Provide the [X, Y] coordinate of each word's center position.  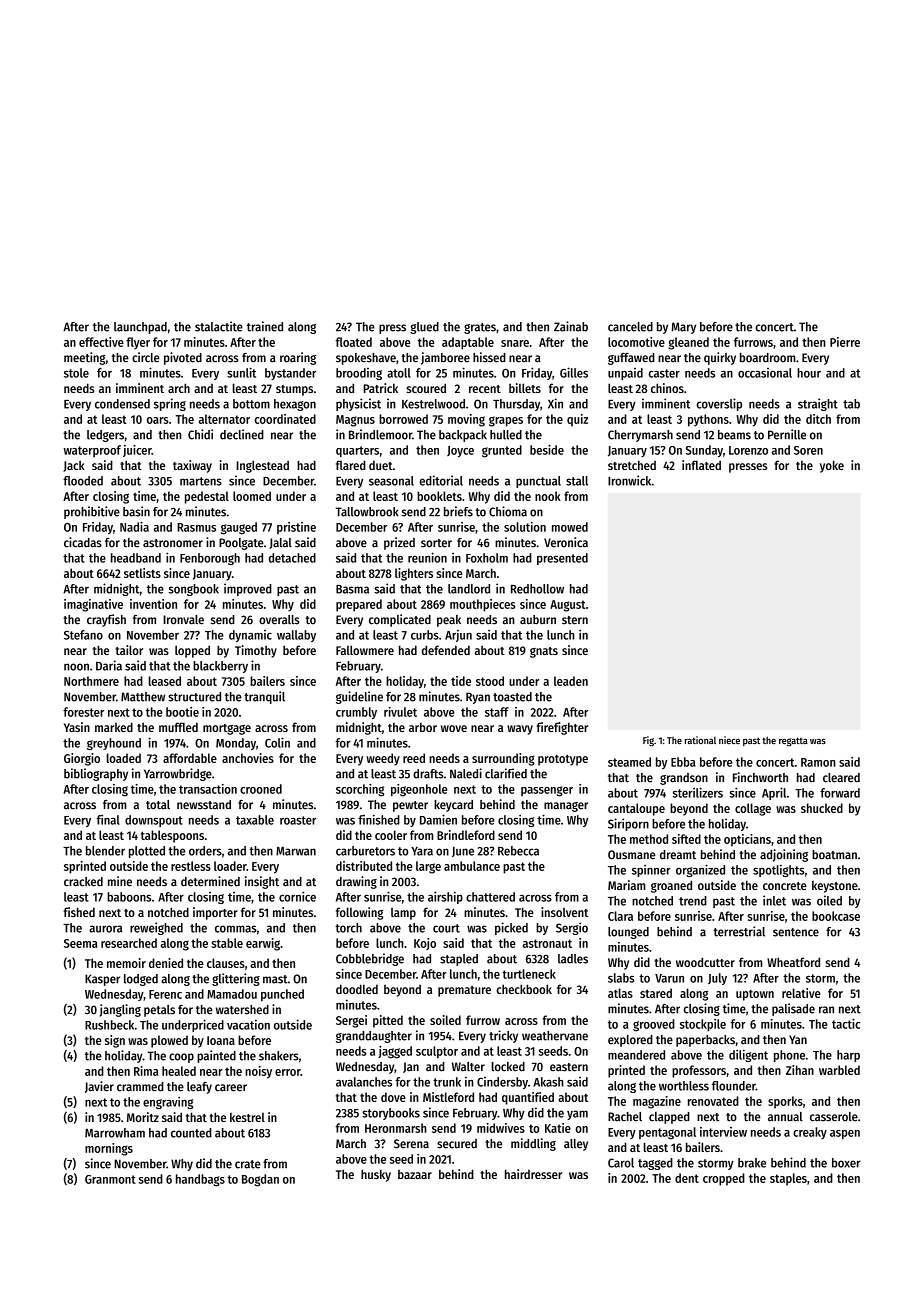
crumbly [356, 713]
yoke [832, 466]
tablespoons [172, 836]
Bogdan [260, 1180]
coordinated [285, 419]
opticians [747, 840]
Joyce [460, 451]
